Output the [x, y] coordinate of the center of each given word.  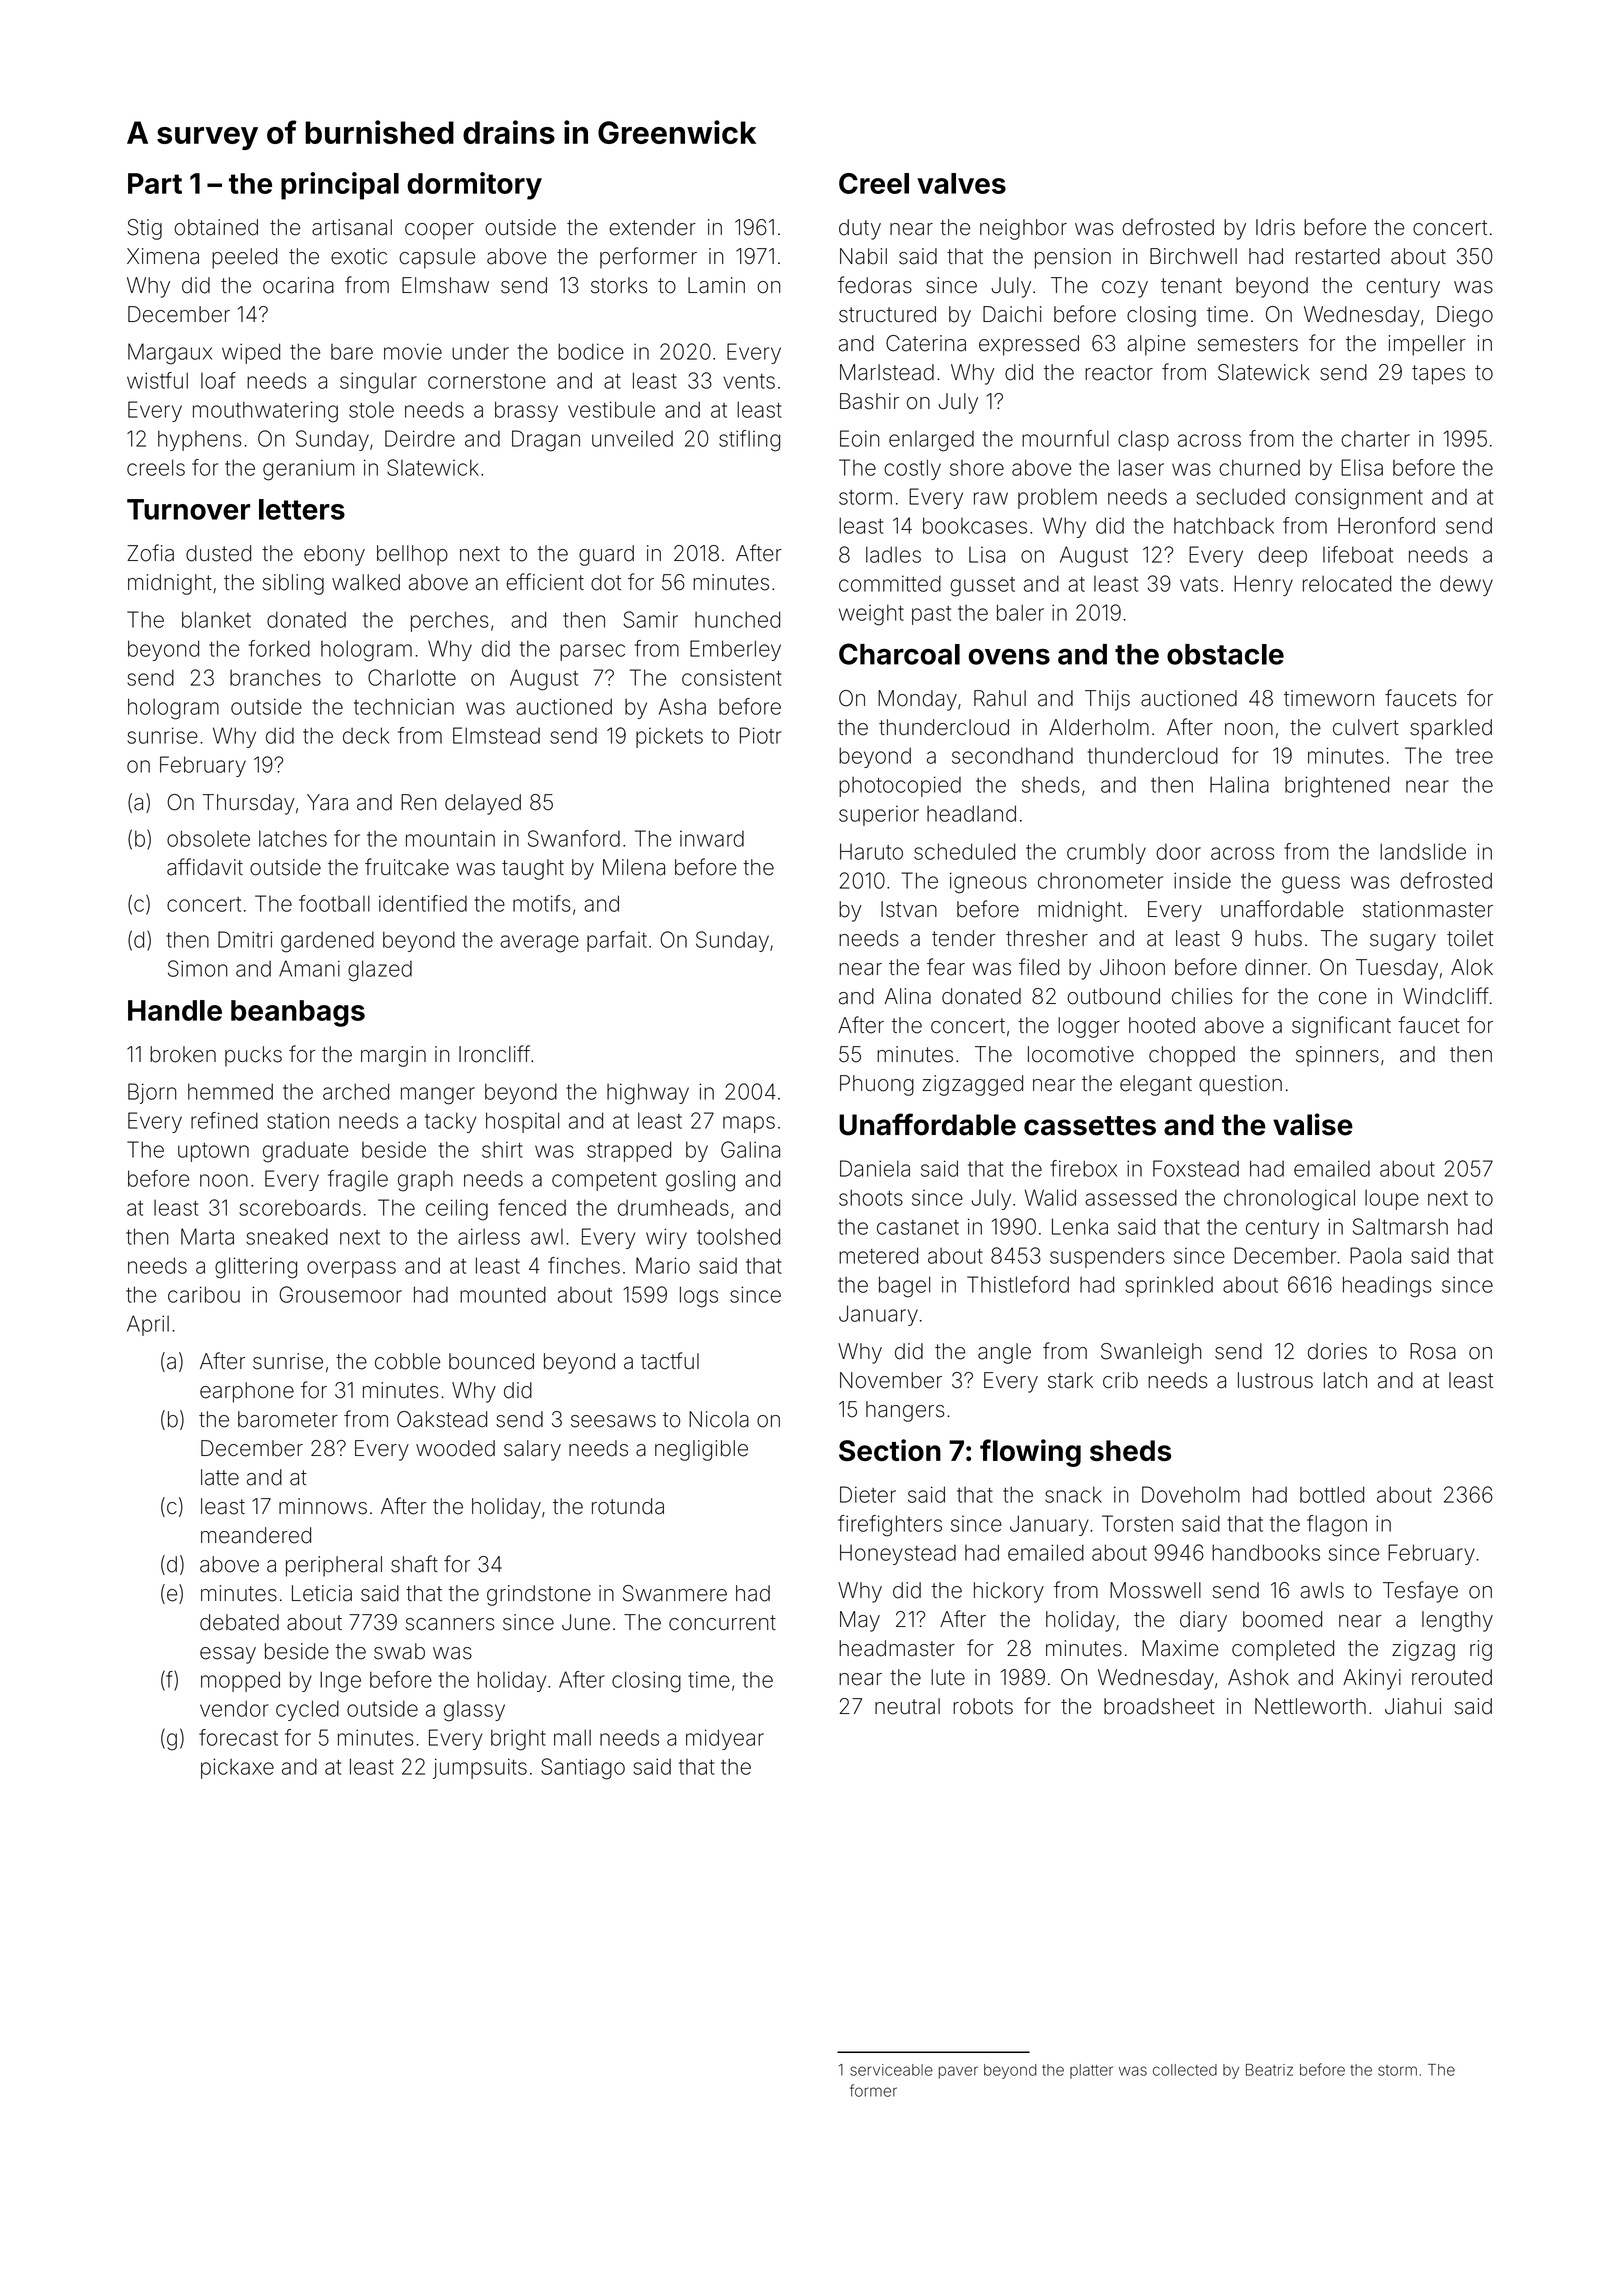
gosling [700, 1181]
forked [279, 648]
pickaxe [237, 1768]
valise [1313, 1124]
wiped [251, 353]
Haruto [871, 851]
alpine [1156, 345]
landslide [1423, 851]
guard [606, 555]
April [148, 1325]
